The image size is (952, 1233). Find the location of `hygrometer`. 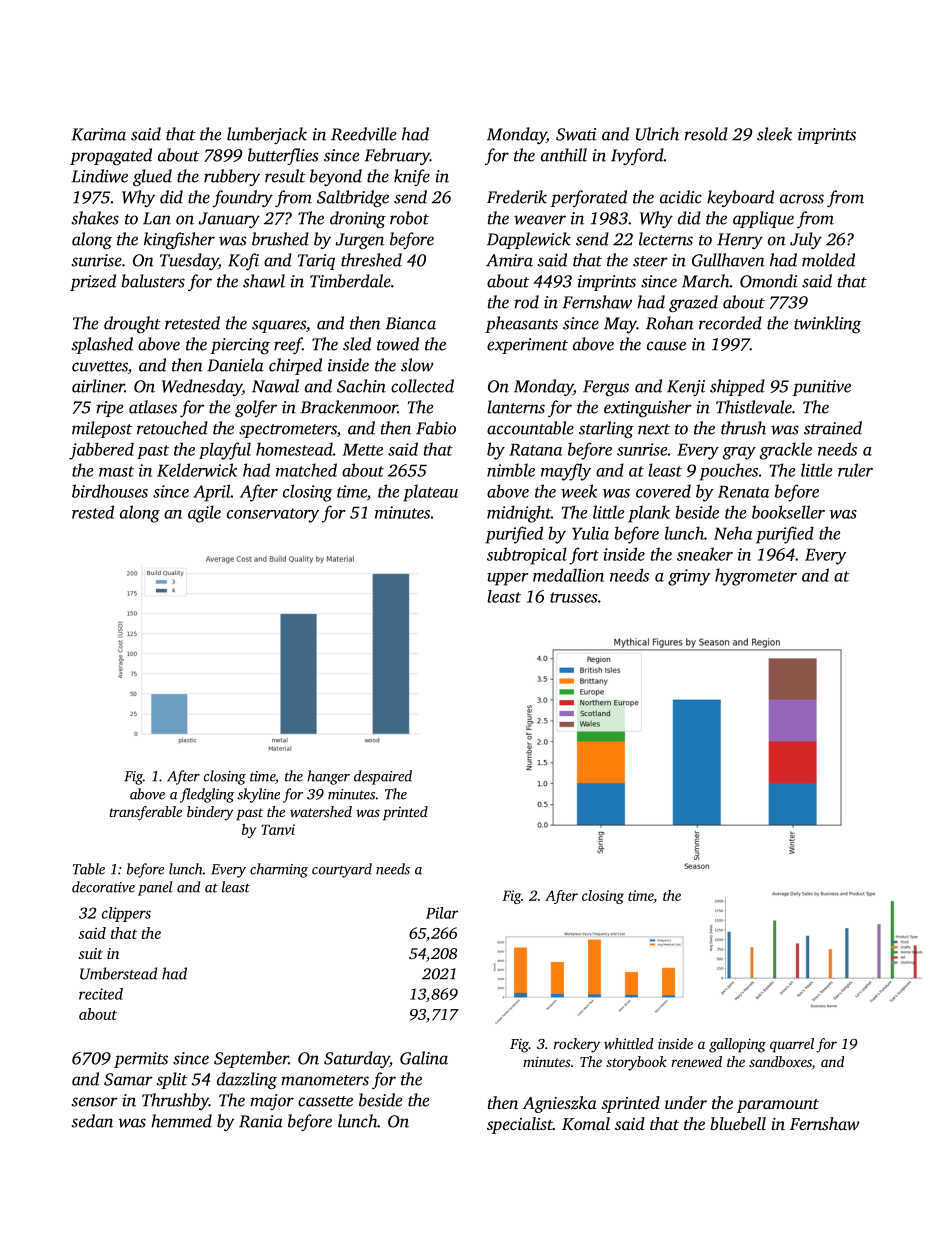

hygrometer is located at coordinates (756, 577).
